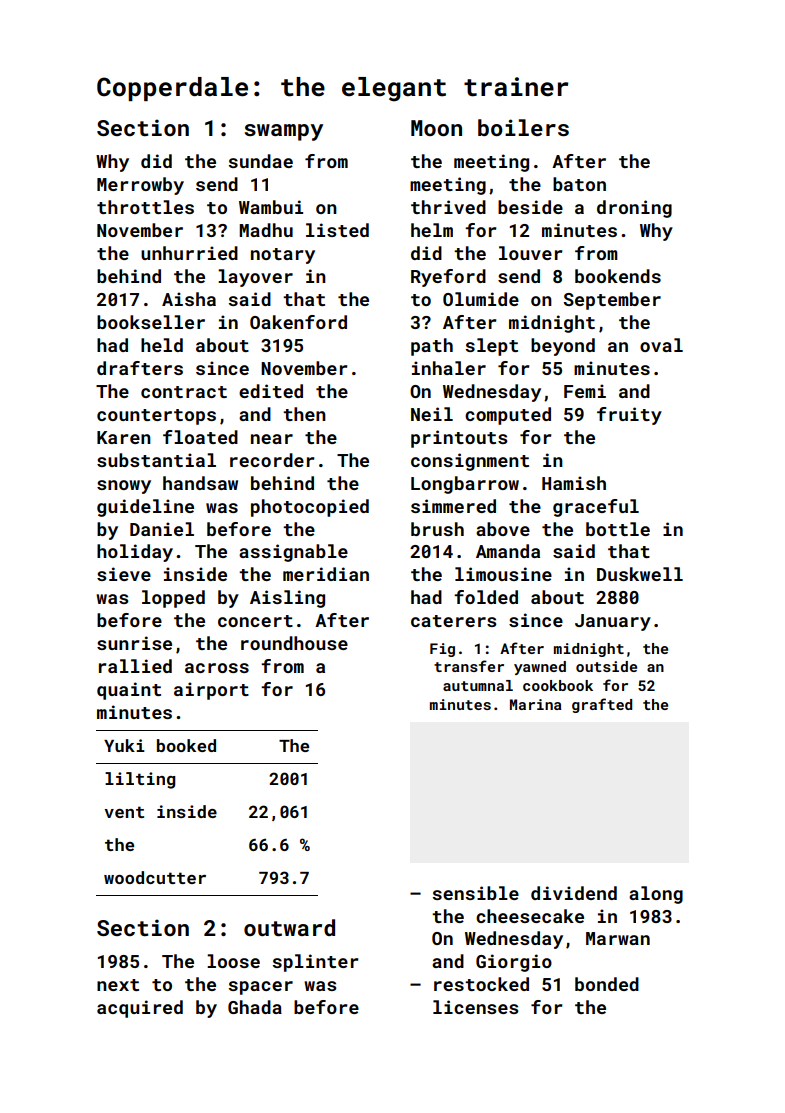  What do you see at coordinates (656, 895) in the document?
I see `along` at bounding box center [656, 895].
